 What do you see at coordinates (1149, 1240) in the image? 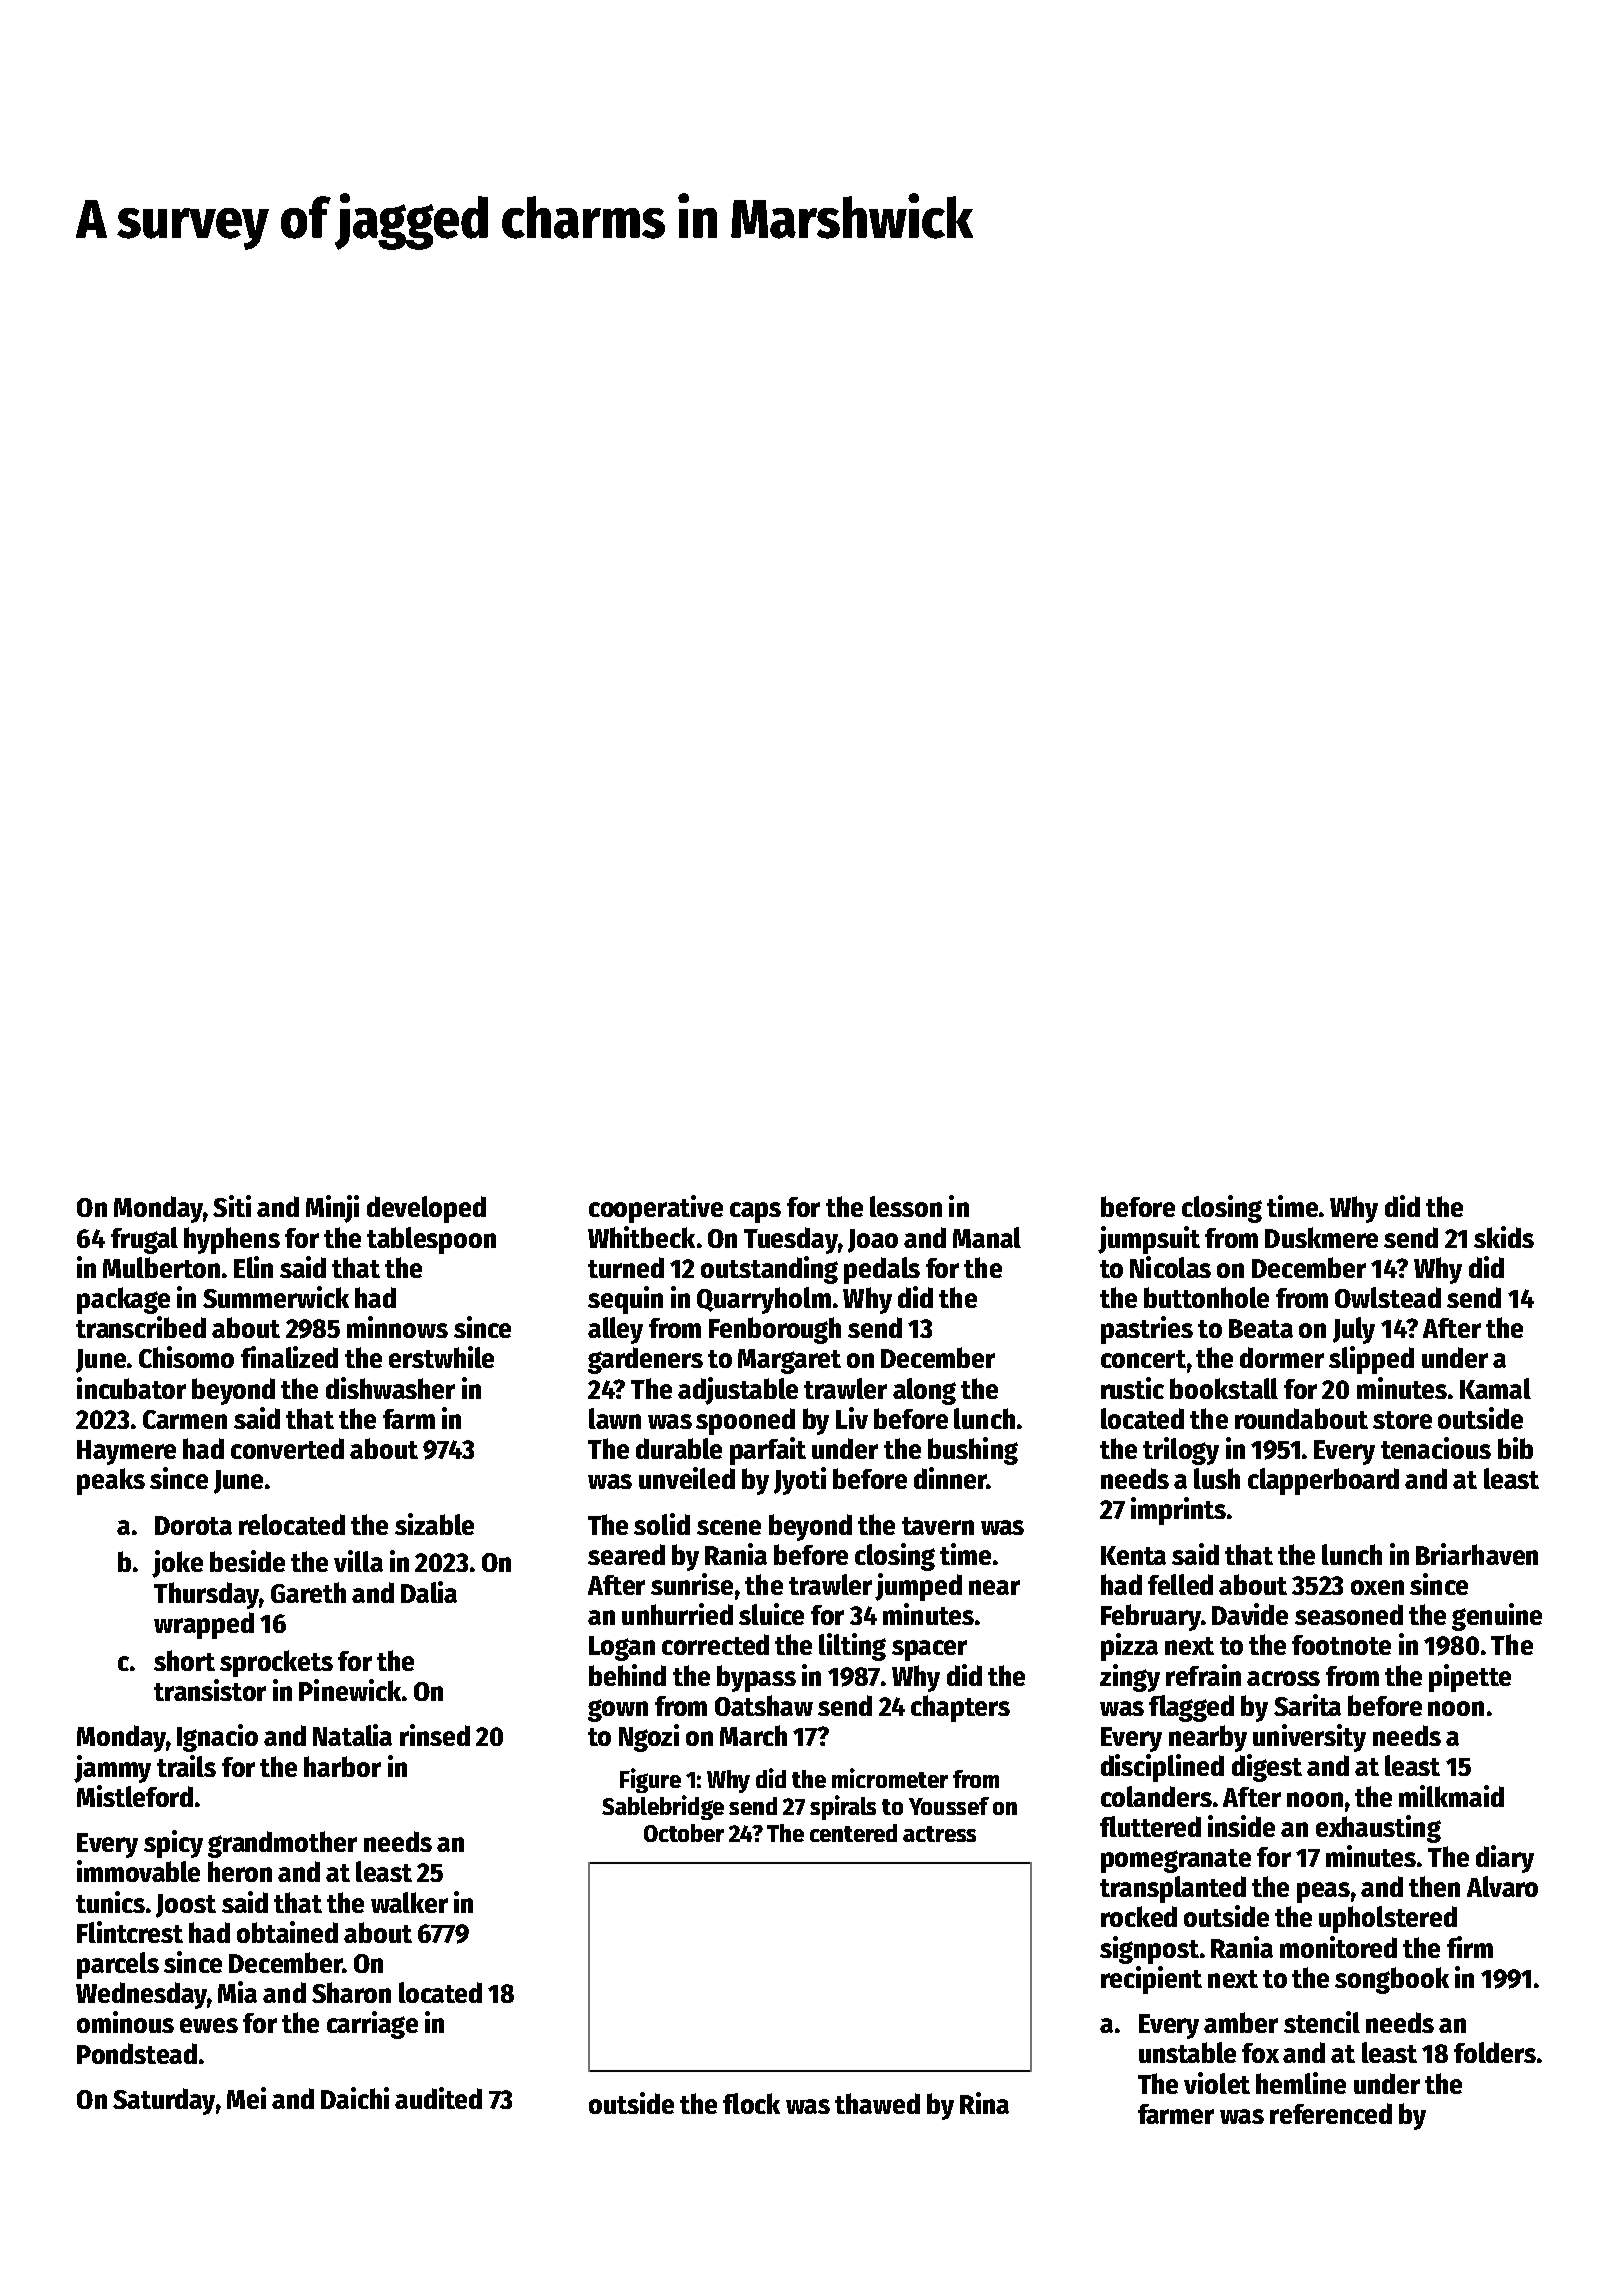
I see `jumpsuit` at bounding box center [1149, 1240].
